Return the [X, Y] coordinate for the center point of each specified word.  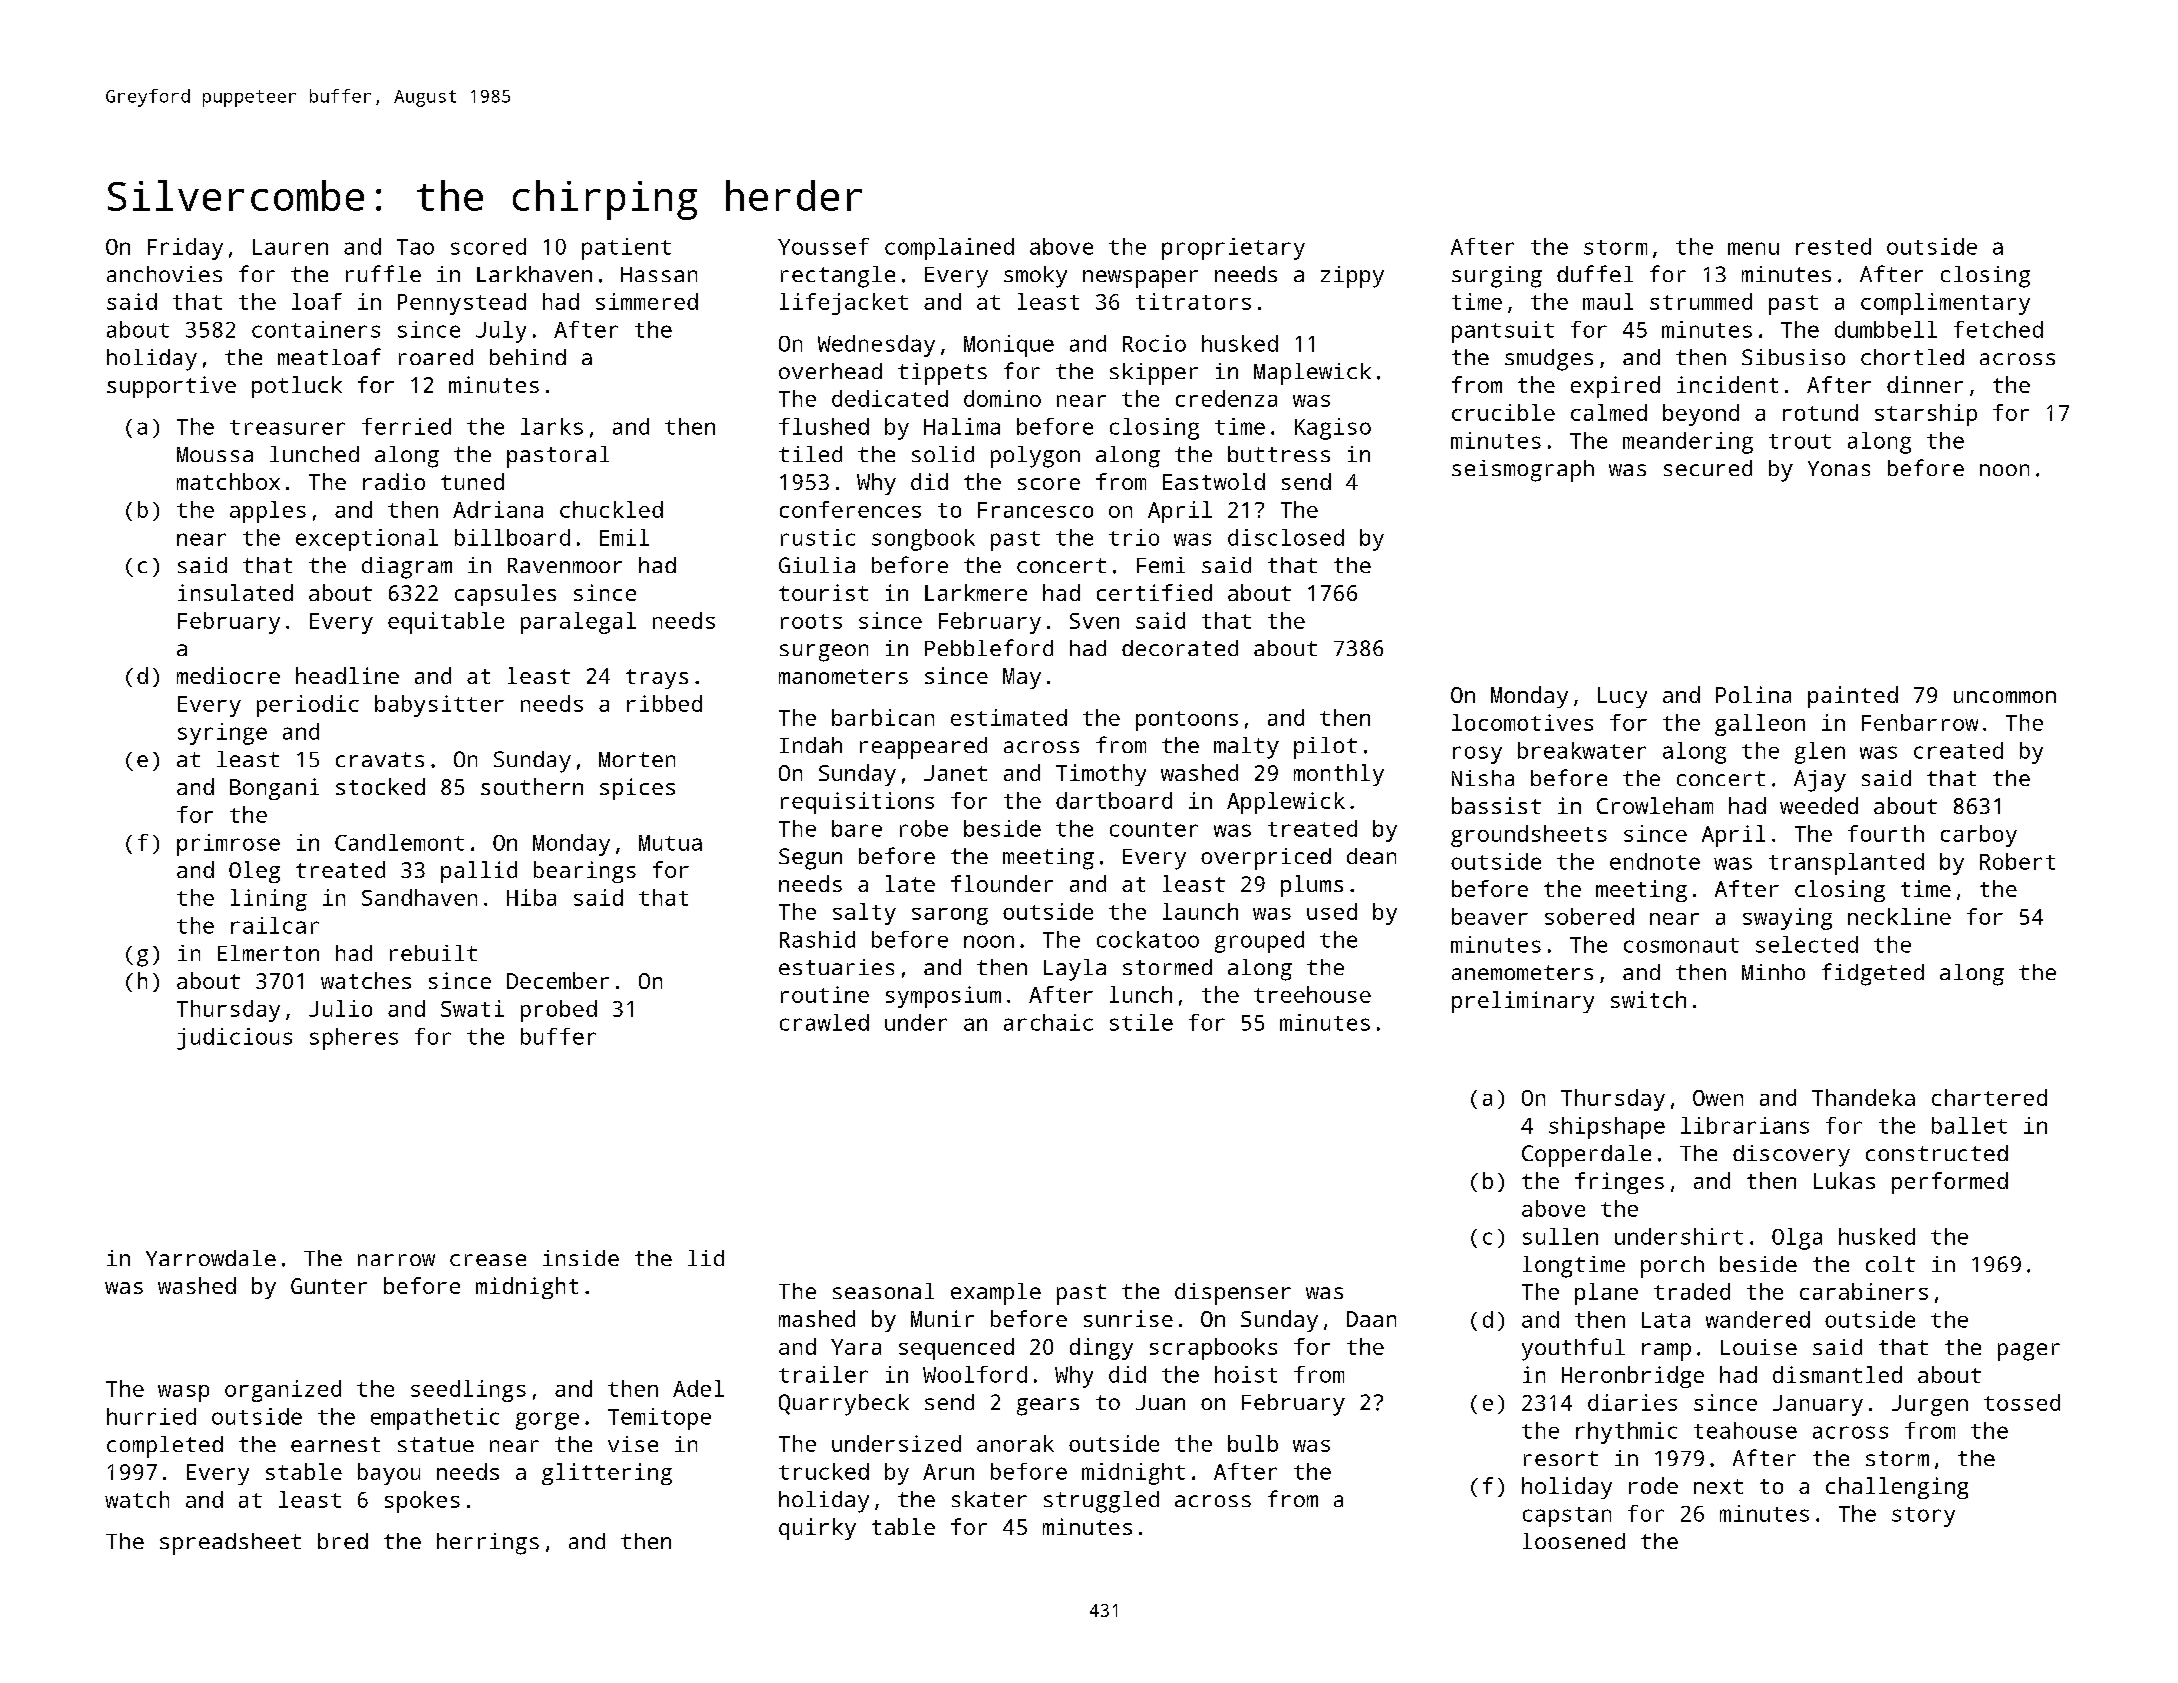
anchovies [164, 274]
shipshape [1607, 1128]
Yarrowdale [211, 1258]
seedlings [468, 1391]
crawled [824, 1022]
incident [1727, 384]
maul [1608, 301]
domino [1002, 398]
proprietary [1233, 249]
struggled [1101, 1502]
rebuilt [433, 953]
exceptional [367, 540]
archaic [1048, 1022]
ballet [1969, 1125]
